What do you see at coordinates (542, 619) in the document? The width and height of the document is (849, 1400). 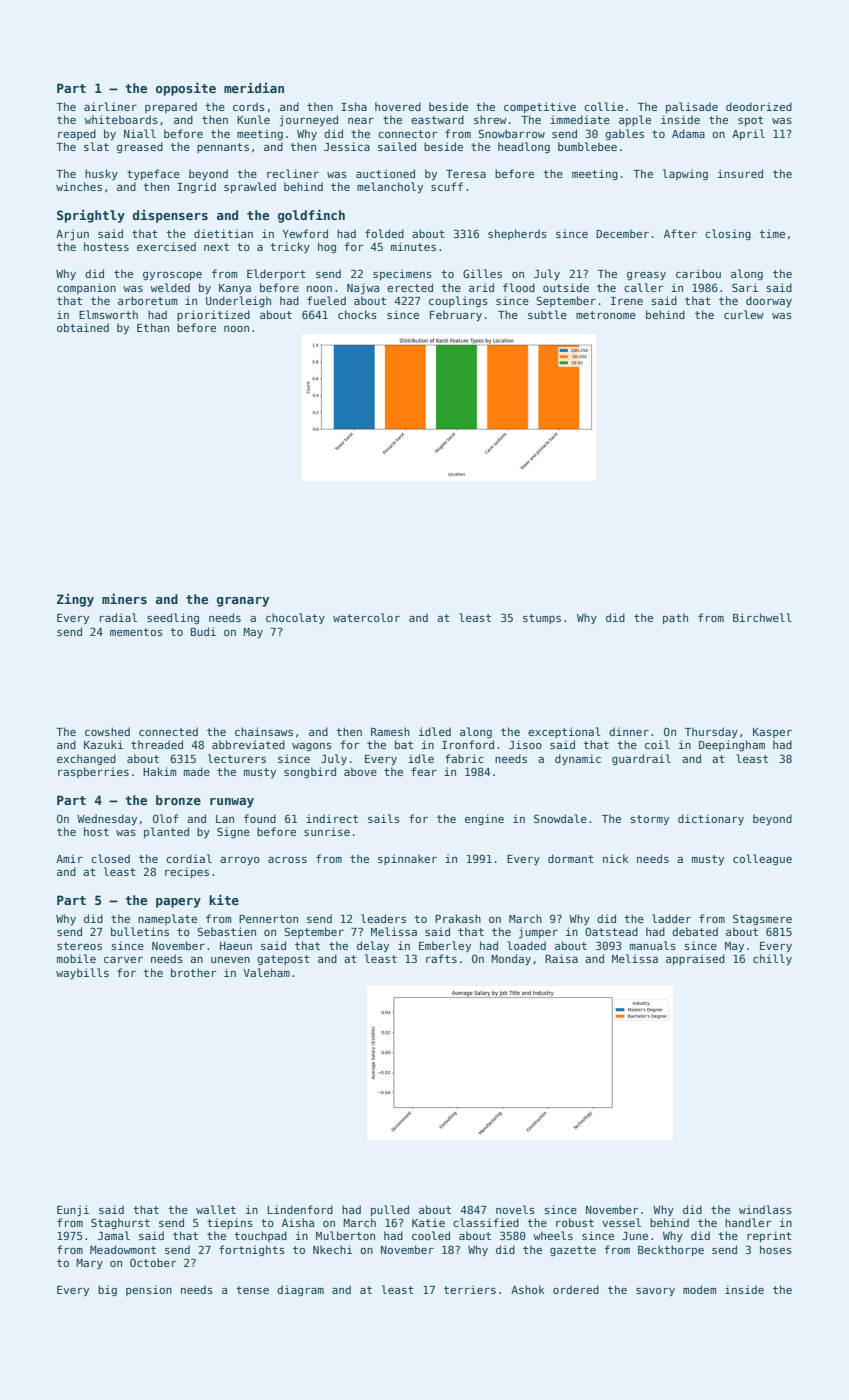 I see `stumps` at bounding box center [542, 619].
